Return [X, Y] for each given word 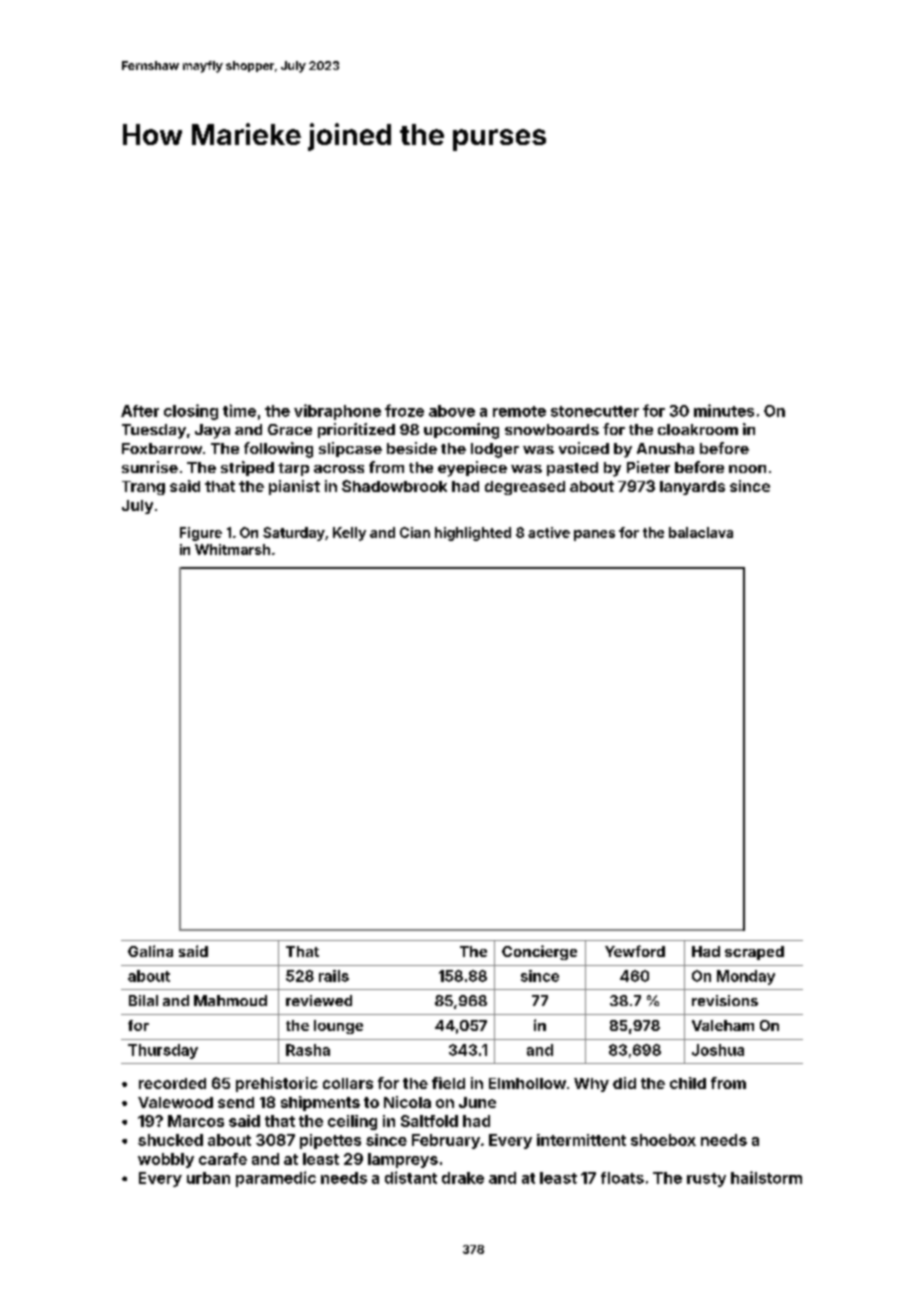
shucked [170, 1140]
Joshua [718, 1050]
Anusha [665, 448]
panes [594, 535]
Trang [143, 488]
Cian [415, 532]
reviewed [319, 1000]
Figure [201, 534]
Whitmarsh [232, 549]
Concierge [539, 952]
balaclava [701, 532]
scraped [754, 953]
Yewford [635, 951]
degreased [525, 488]
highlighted [473, 534]
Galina [150, 951]
